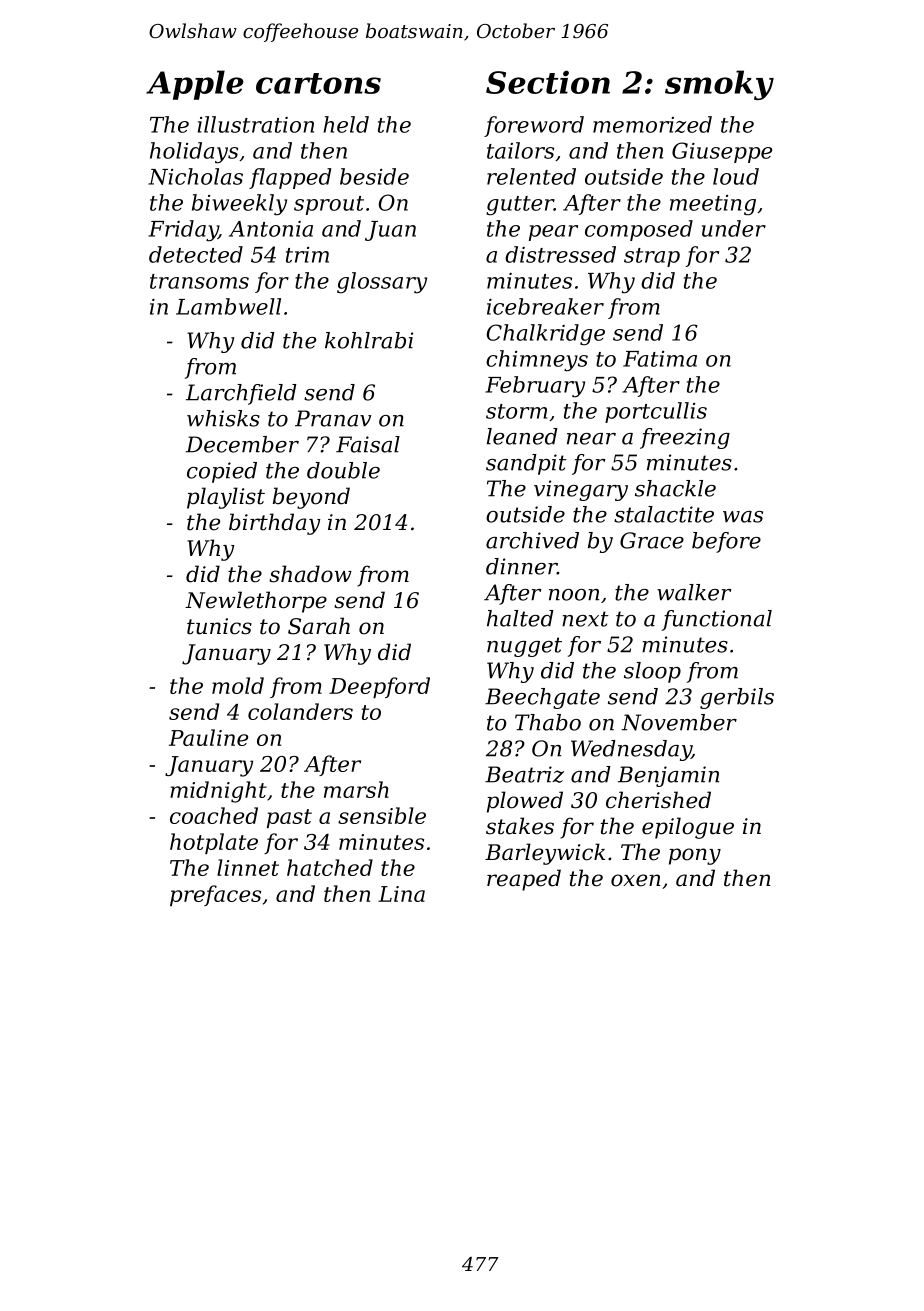 The width and height of the document is (924, 1311). I want to click on storm, so click(516, 411).
